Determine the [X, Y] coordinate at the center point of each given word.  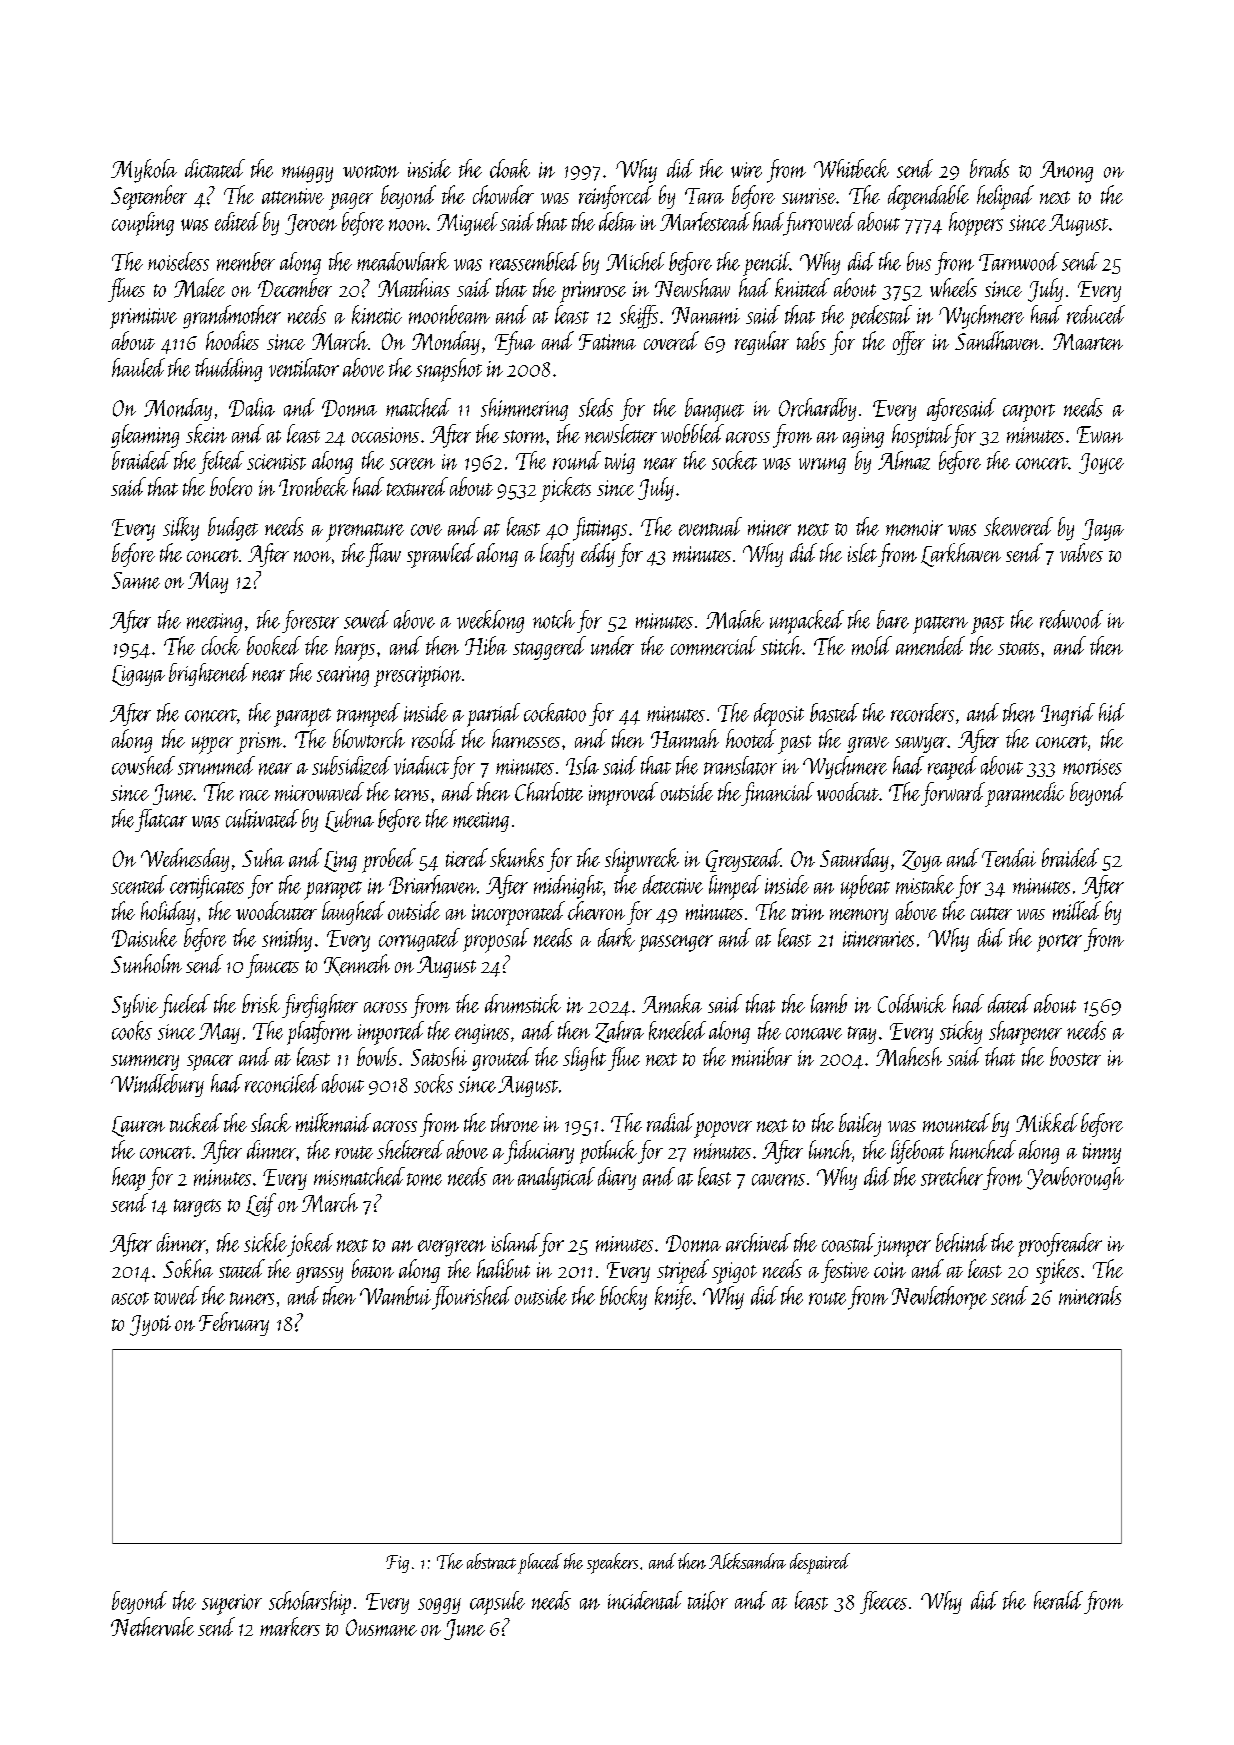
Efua [515, 343]
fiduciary [539, 1152]
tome [424, 1179]
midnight [568, 887]
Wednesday [185, 860]
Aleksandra [747, 1561]
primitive [143, 318]
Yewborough [1075, 1178]
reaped [952, 768]
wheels [953, 287]
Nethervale [152, 1626]
